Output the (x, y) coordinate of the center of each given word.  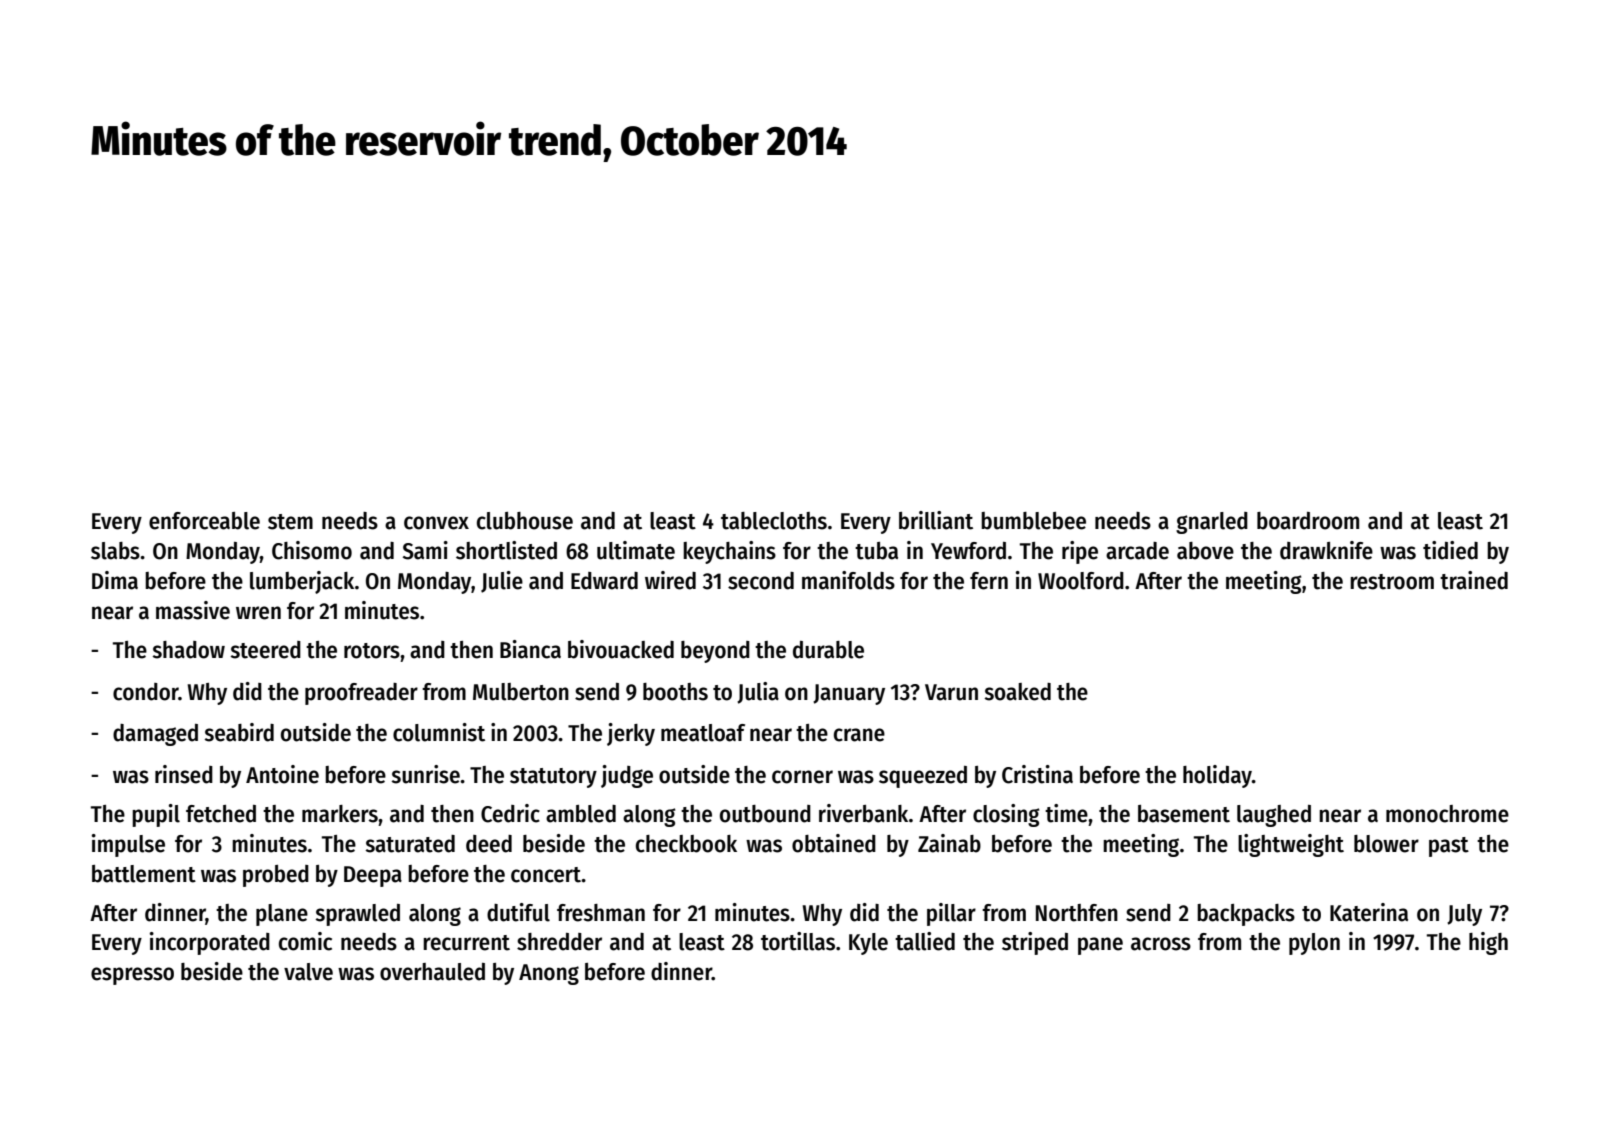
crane (859, 735)
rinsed (184, 774)
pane (1100, 946)
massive (193, 610)
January (849, 694)
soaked (1017, 692)
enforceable (204, 521)
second (761, 581)
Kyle (868, 944)
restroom (1392, 582)
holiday (1217, 776)
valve (308, 972)
